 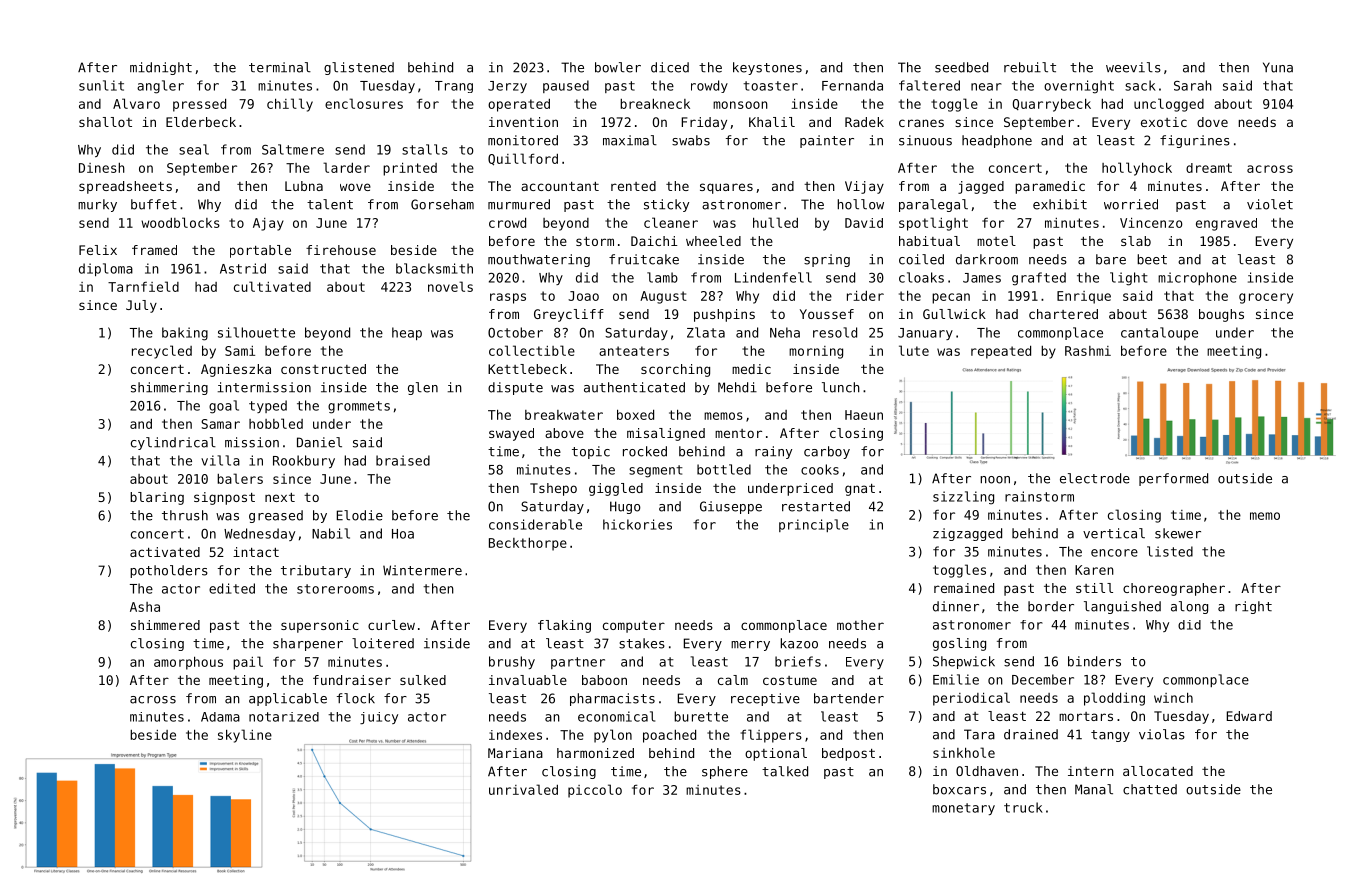 What do you see at coordinates (776, 754) in the image?
I see `optional` at bounding box center [776, 754].
